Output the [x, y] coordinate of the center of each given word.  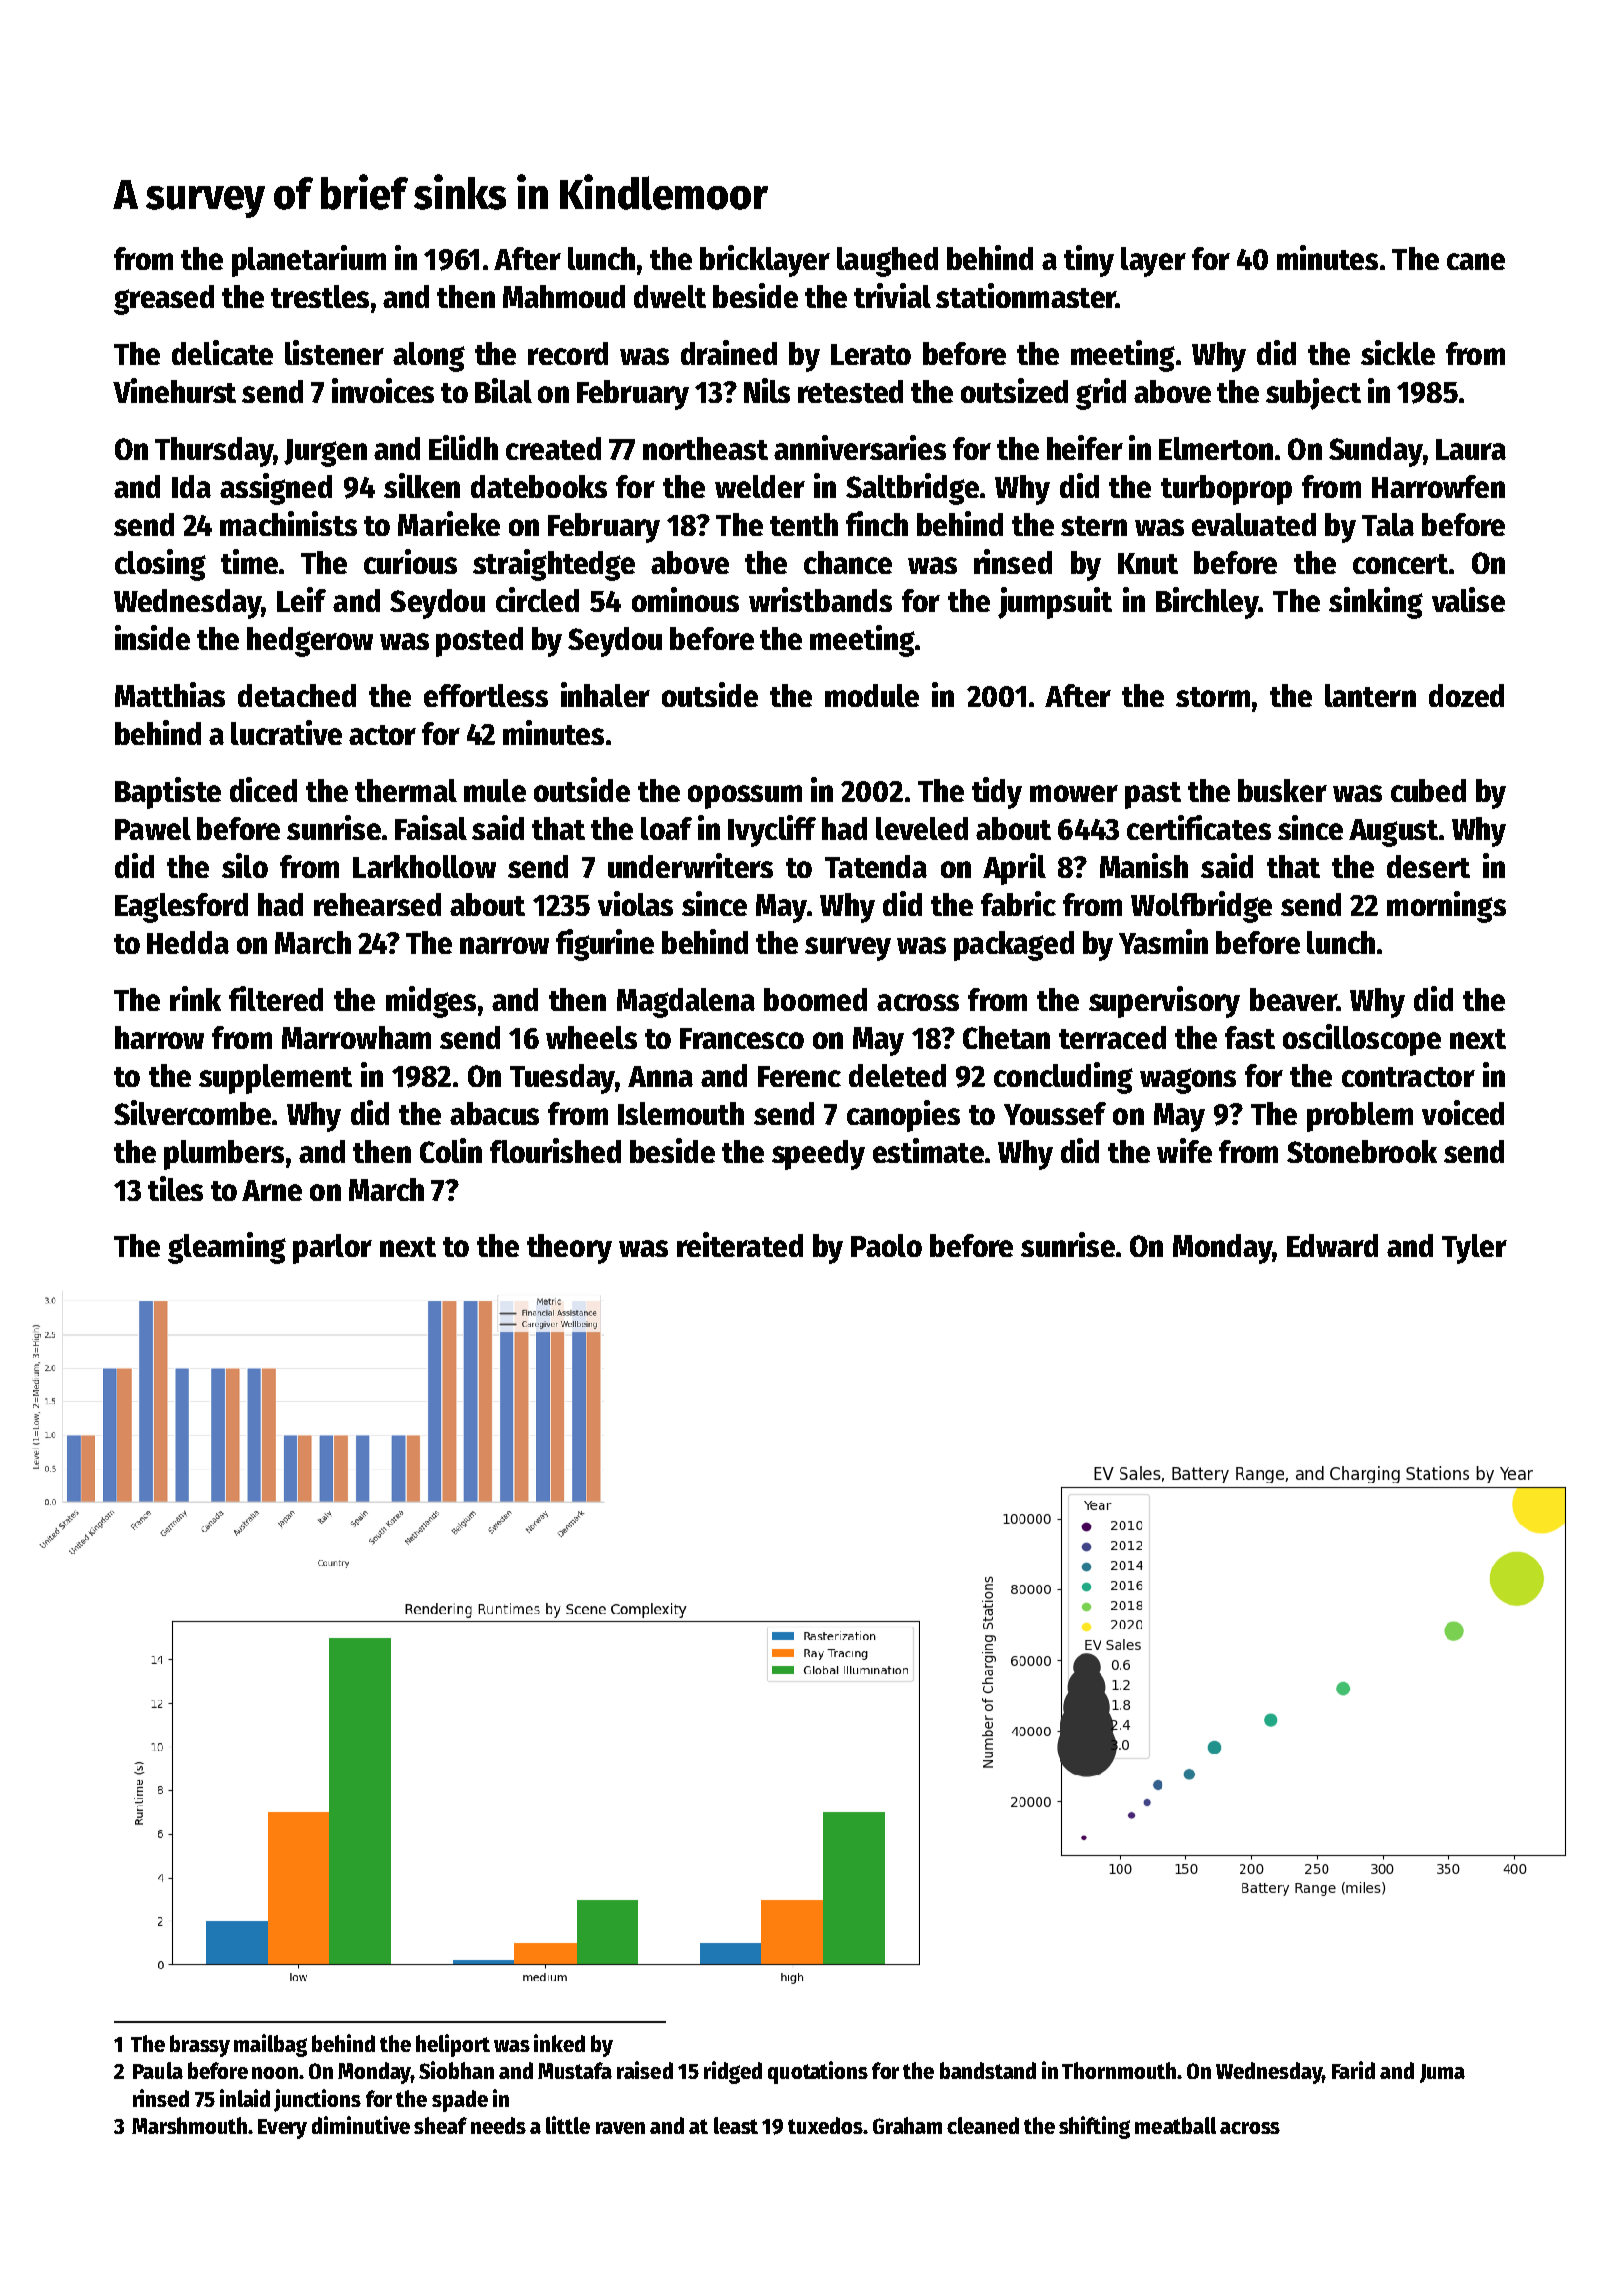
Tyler [1474, 1249]
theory [569, 1249]
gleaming [227, 1248]
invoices [383, 390]
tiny [1089, 261]
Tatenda [876, 866]
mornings [1446, 907]
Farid [1353, 2070]
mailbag [270, 2045]
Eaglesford [181, 908]
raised [645, 2070]
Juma [1442, 2073]
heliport [453, 2045]
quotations [818, 2072]
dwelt [670, 296]
